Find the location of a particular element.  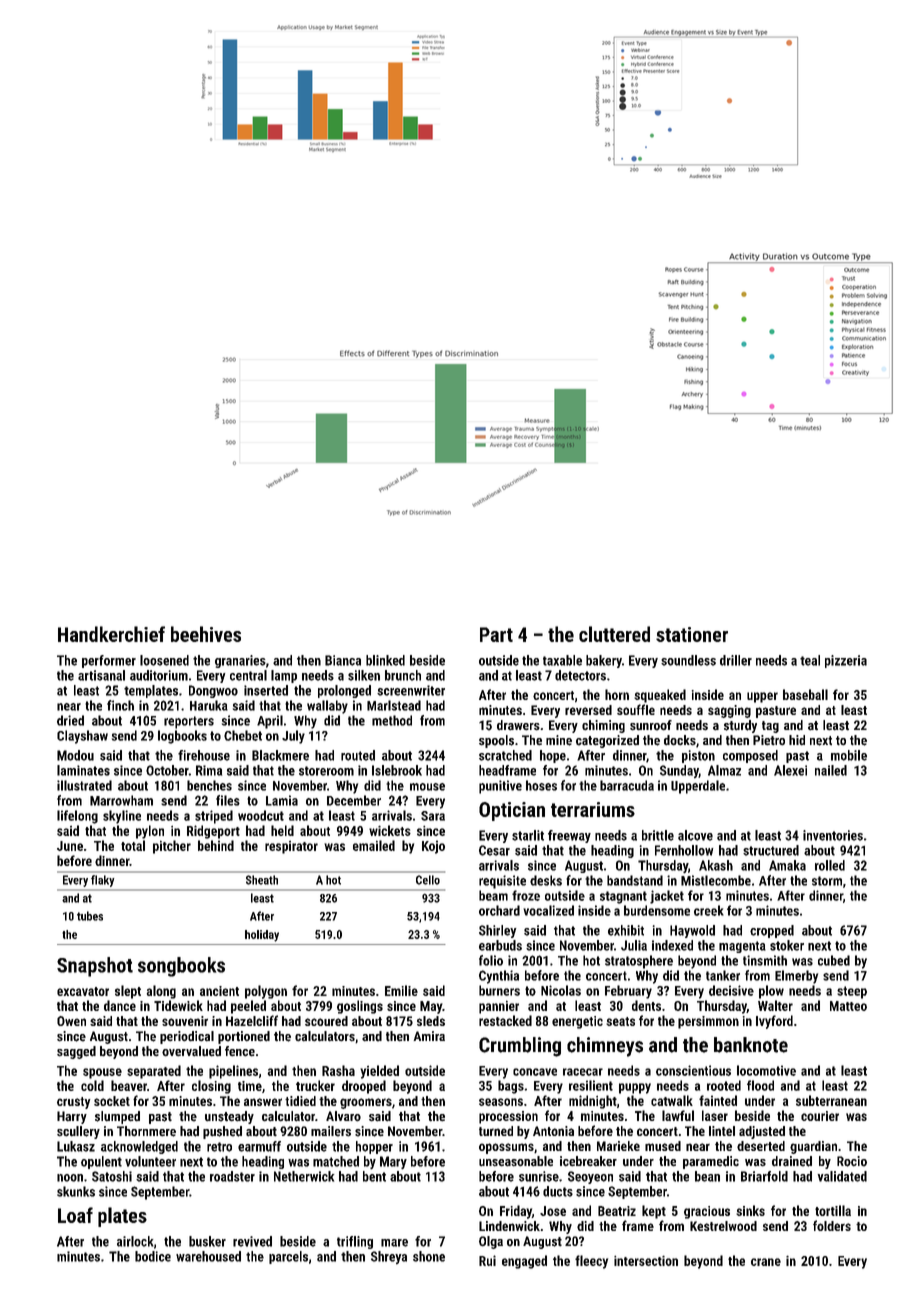

pizzeria is located at coordinates (846, 661).
